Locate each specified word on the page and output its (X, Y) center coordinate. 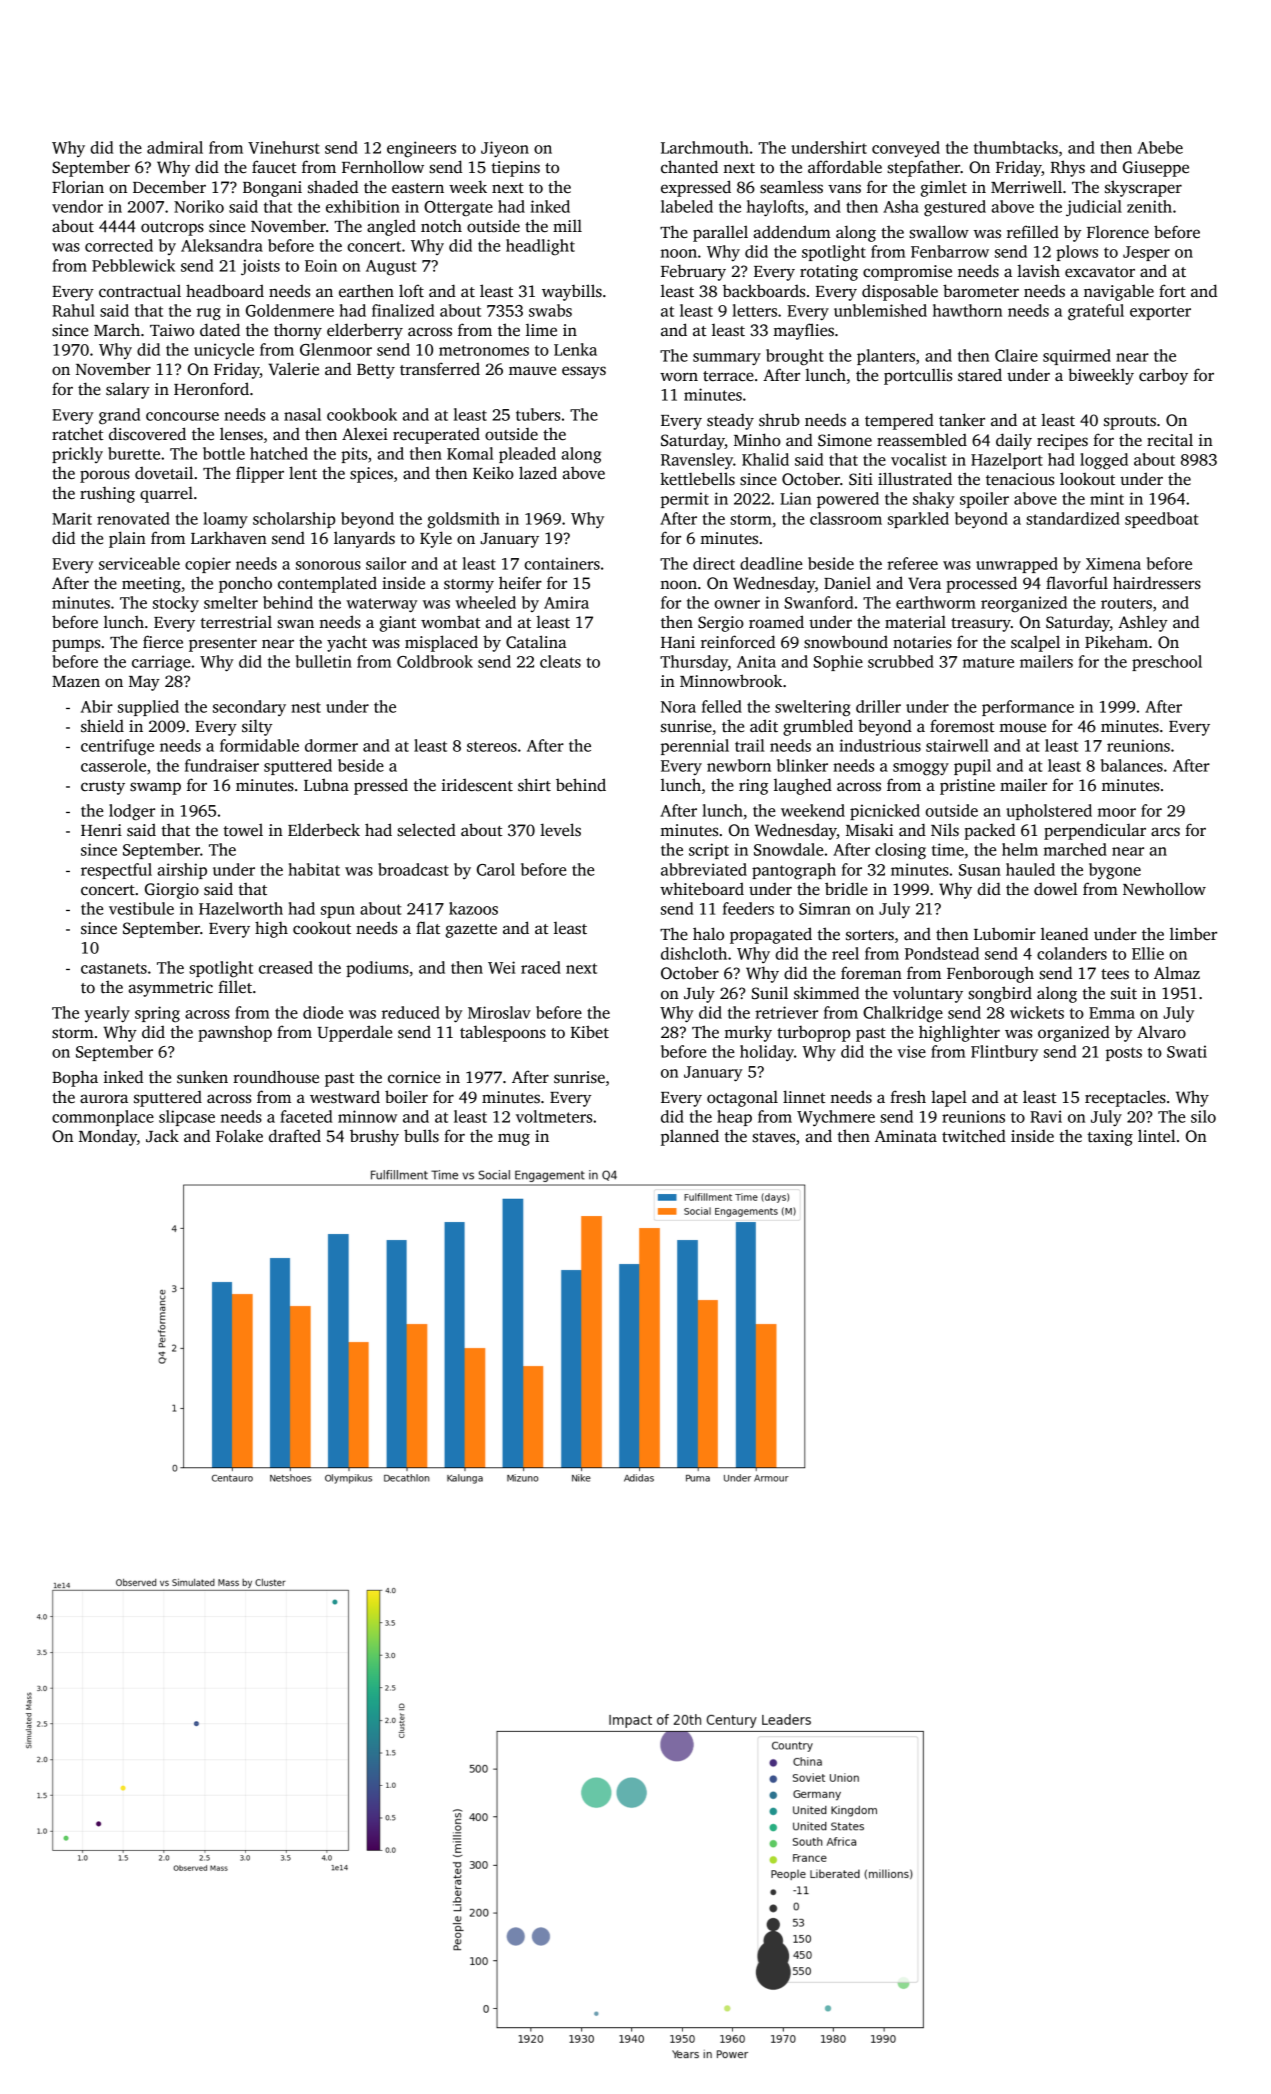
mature (988, 662)
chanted (689, 167)
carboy (1163, 377)
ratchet (78, 433)
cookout (322, 928)
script (709, 851)
